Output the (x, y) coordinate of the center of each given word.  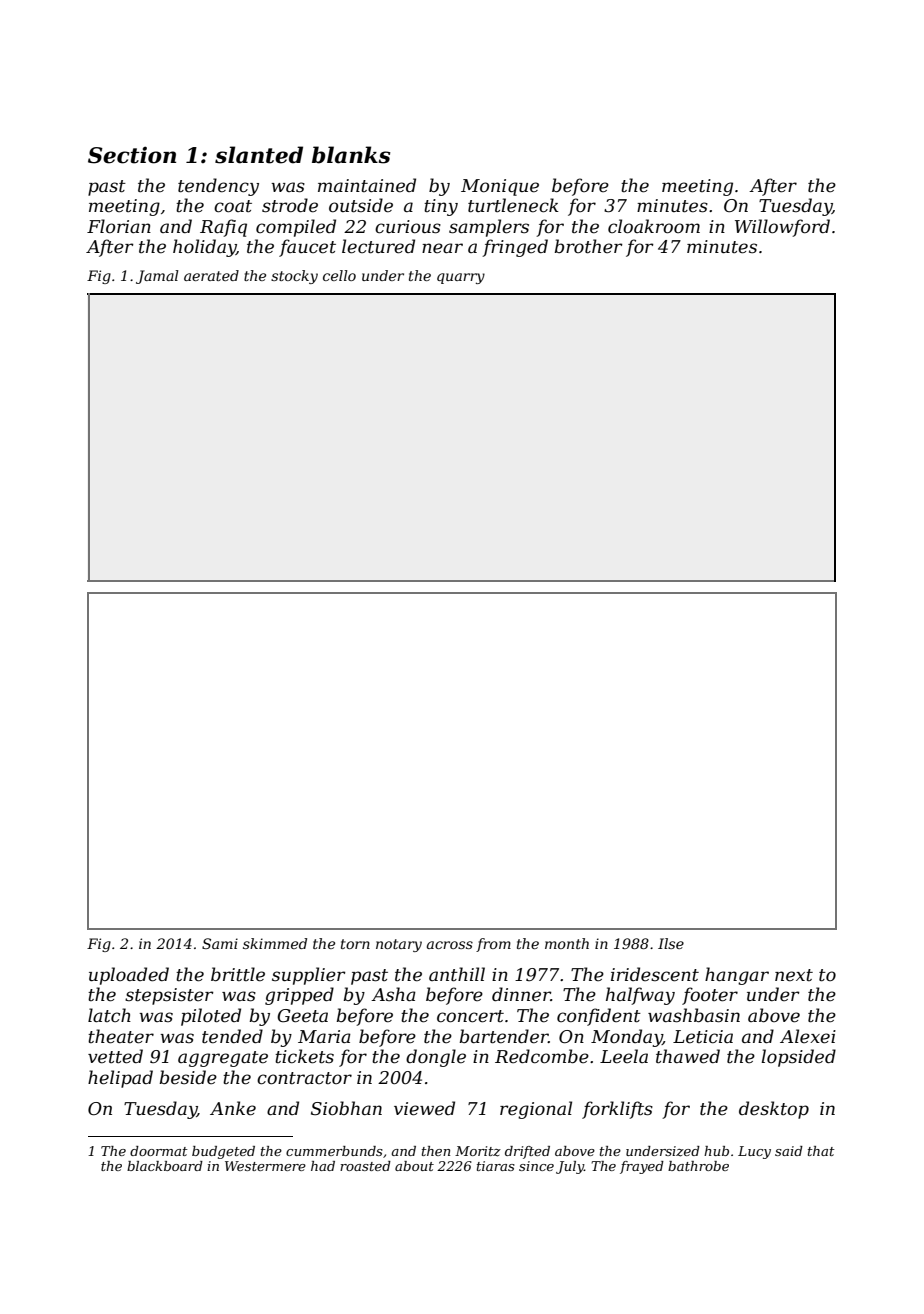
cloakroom (654, 226)
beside (188, 1077)
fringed (515, 248)
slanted (259, 155)
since (536, 1166)
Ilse (671, 943)
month (567, 943)
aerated (211, 275)
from (493, 945)
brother (588, 246)
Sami (220, 943)
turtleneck (513, 205)
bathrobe (698, 1166)
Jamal (157, 277)
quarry (461, 278)
